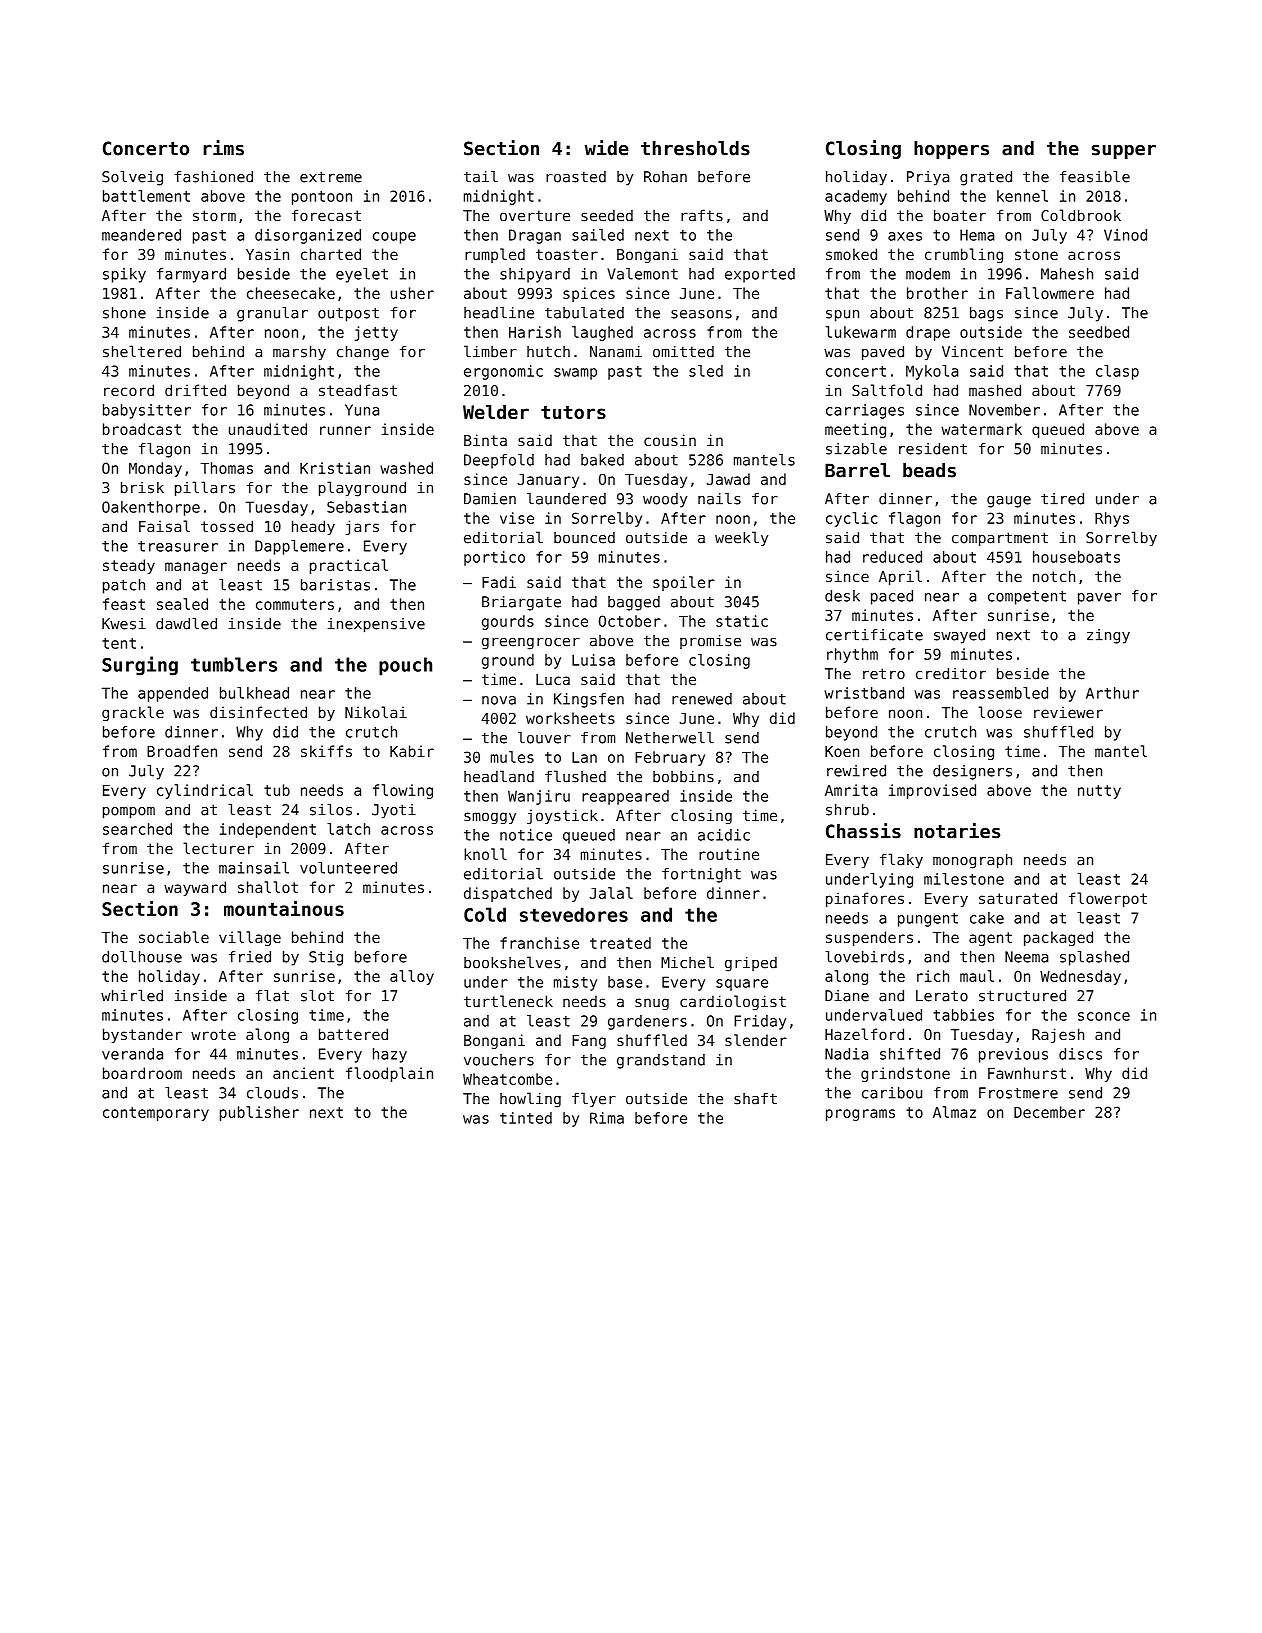  What do you see at coordinates (376, 625) in the screenshot?
I see `inexpensive` at bounding box center [376, 625].
